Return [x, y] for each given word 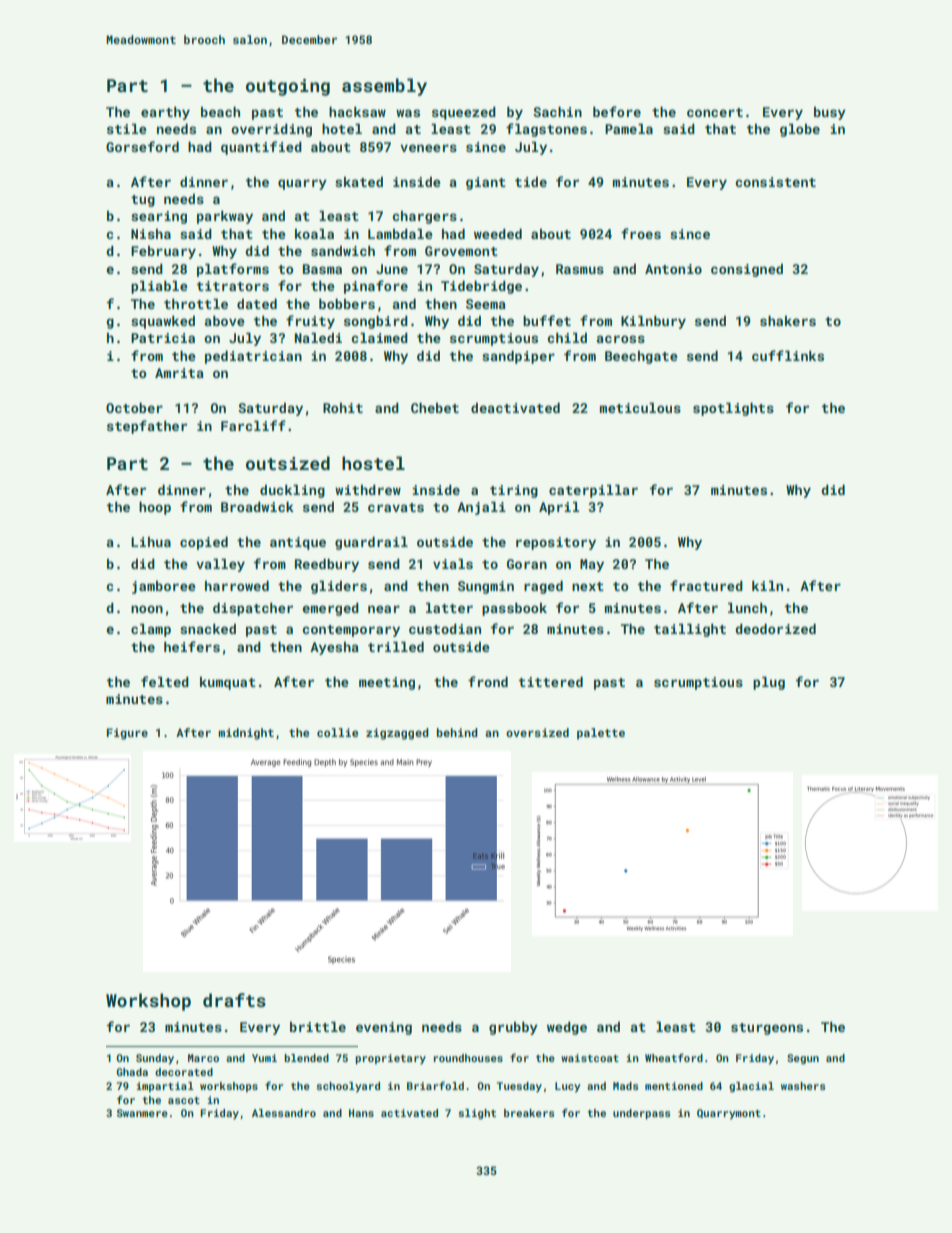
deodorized [775, 629]
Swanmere [142, 1113]
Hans [361, 1113]
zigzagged [397, 734]
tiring [514, 491]
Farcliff [253, 425]
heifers [192, 646]
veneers [428, 148]
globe [800, 130]
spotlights [733, 409]
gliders [339, 587]
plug [769, 683]
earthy [165, 113]
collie [337, 732]
